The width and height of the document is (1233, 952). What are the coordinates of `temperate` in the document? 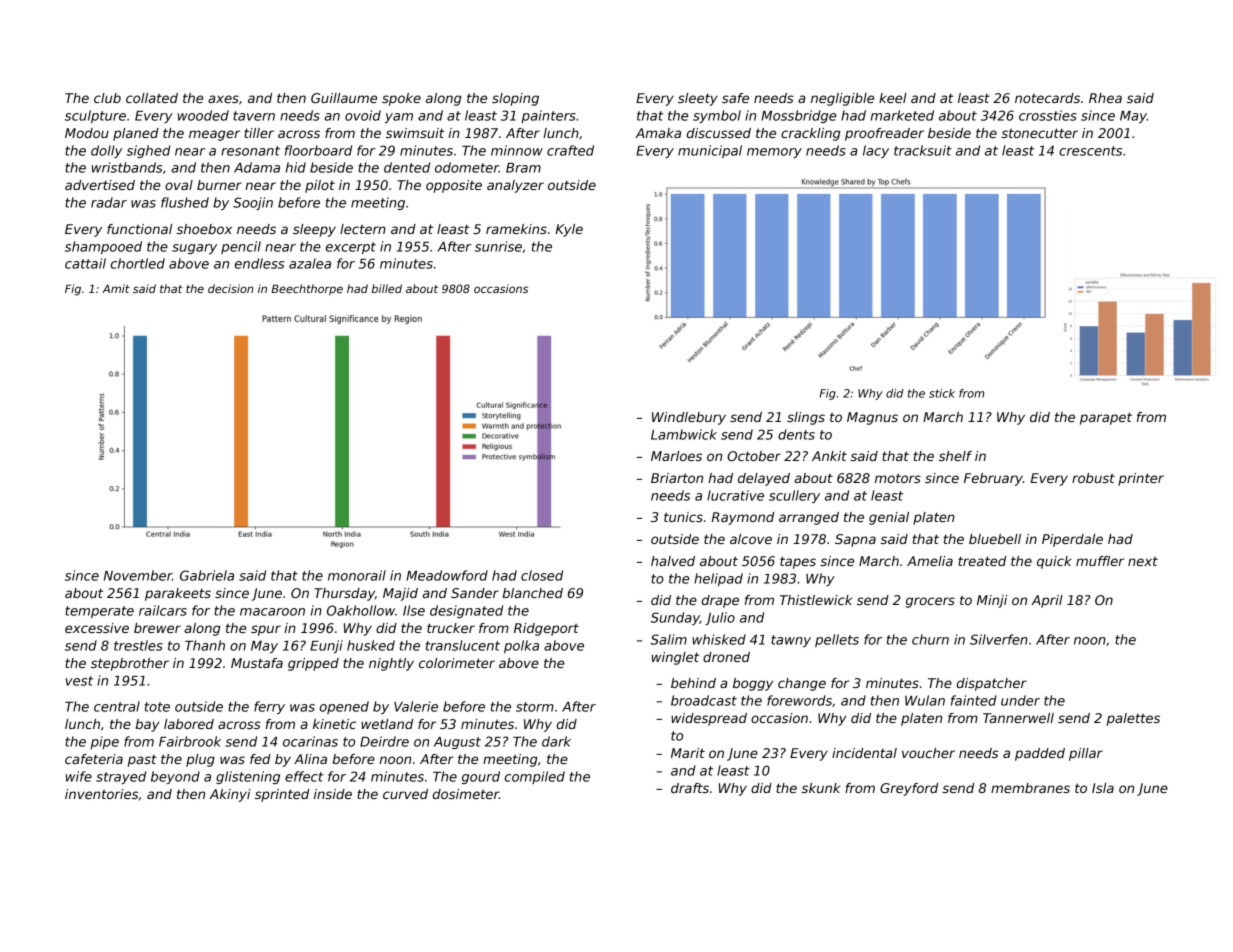 It's located at (99, 612).
